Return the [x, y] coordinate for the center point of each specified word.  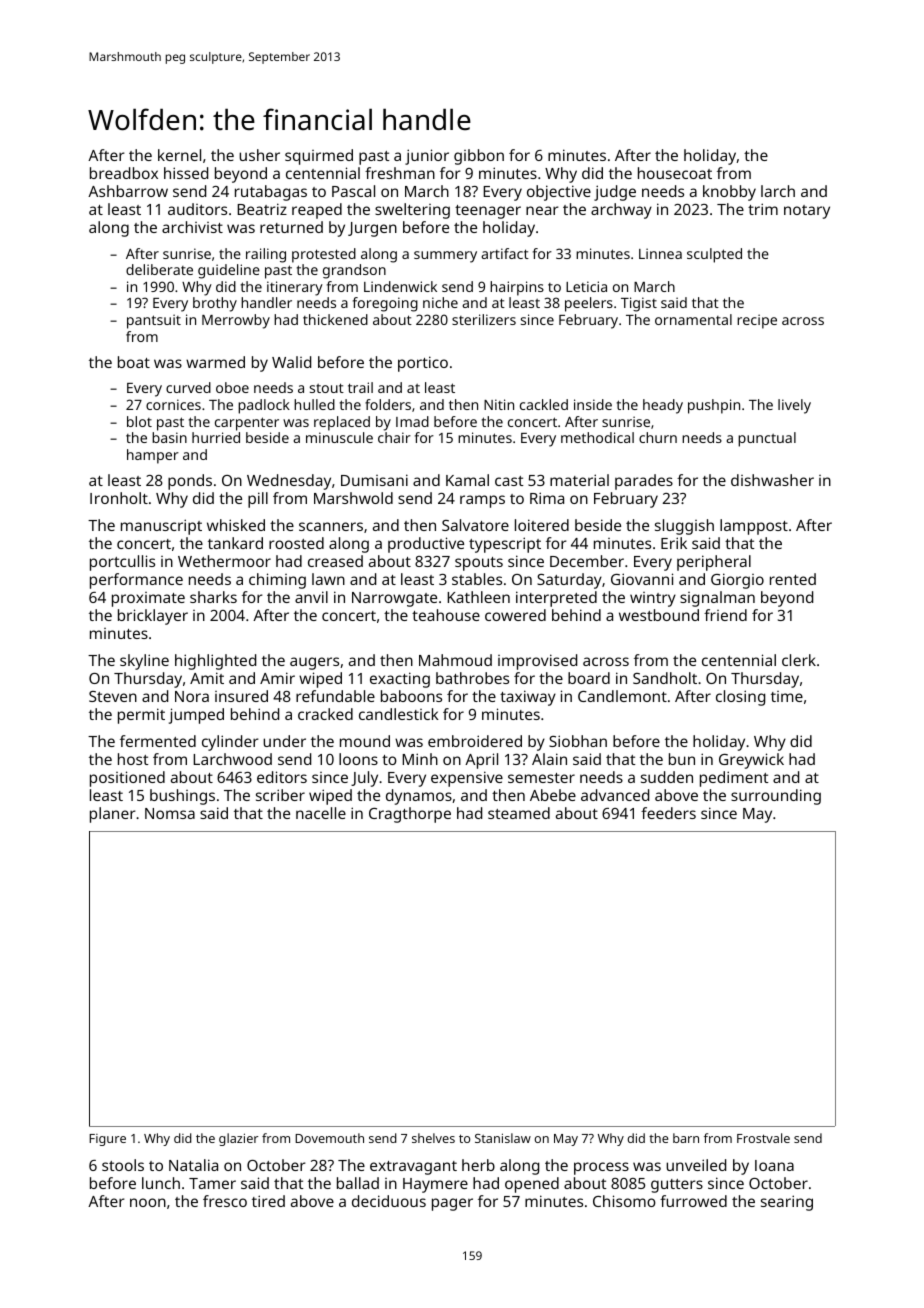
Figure [107, 1140]
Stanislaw [503, 1138]
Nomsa [170, 813]
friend [725, 615]
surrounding [776, 797]
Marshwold [353, 498]
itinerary [295, 288]
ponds [190, 482]
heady [663, 406]
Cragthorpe [410, 815]
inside [593, 404]
